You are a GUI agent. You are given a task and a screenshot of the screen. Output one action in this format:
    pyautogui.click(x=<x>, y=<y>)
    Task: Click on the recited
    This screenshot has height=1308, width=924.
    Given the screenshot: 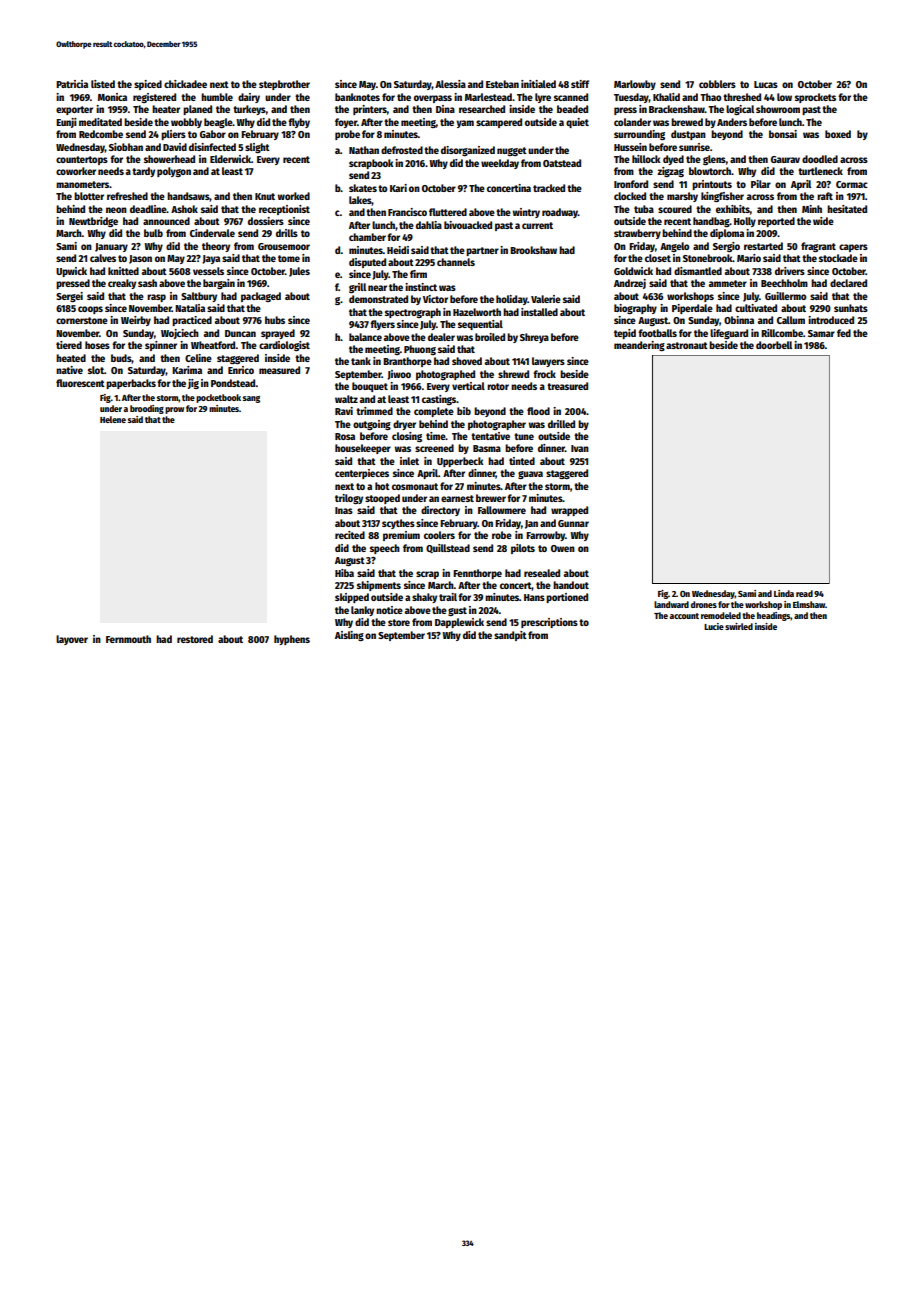 What is the action you would take?
    pyautogui.click(x=350, y=535)
